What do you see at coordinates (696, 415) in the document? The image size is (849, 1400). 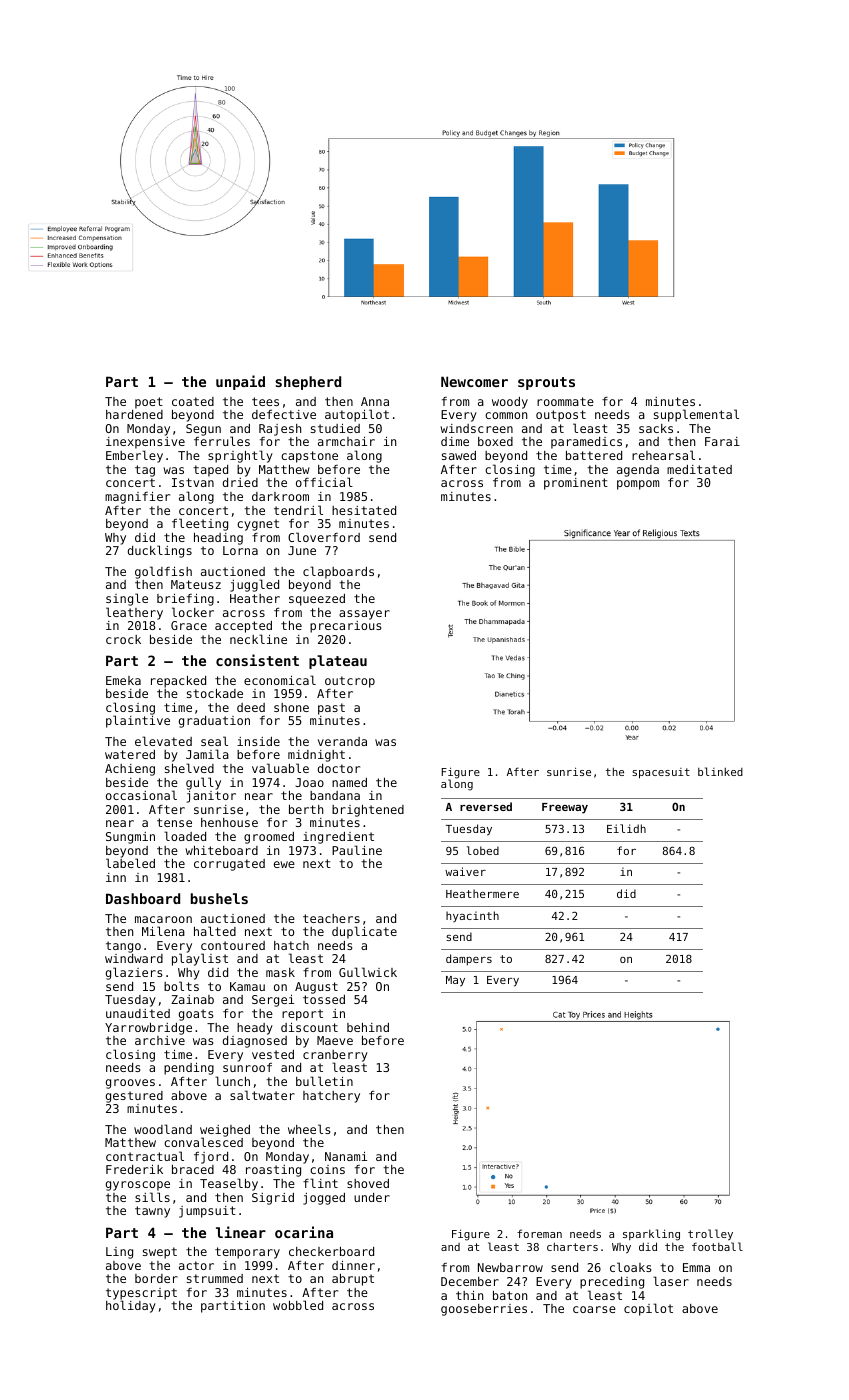 I see `supplemental` at bounding box center [696, 415].
